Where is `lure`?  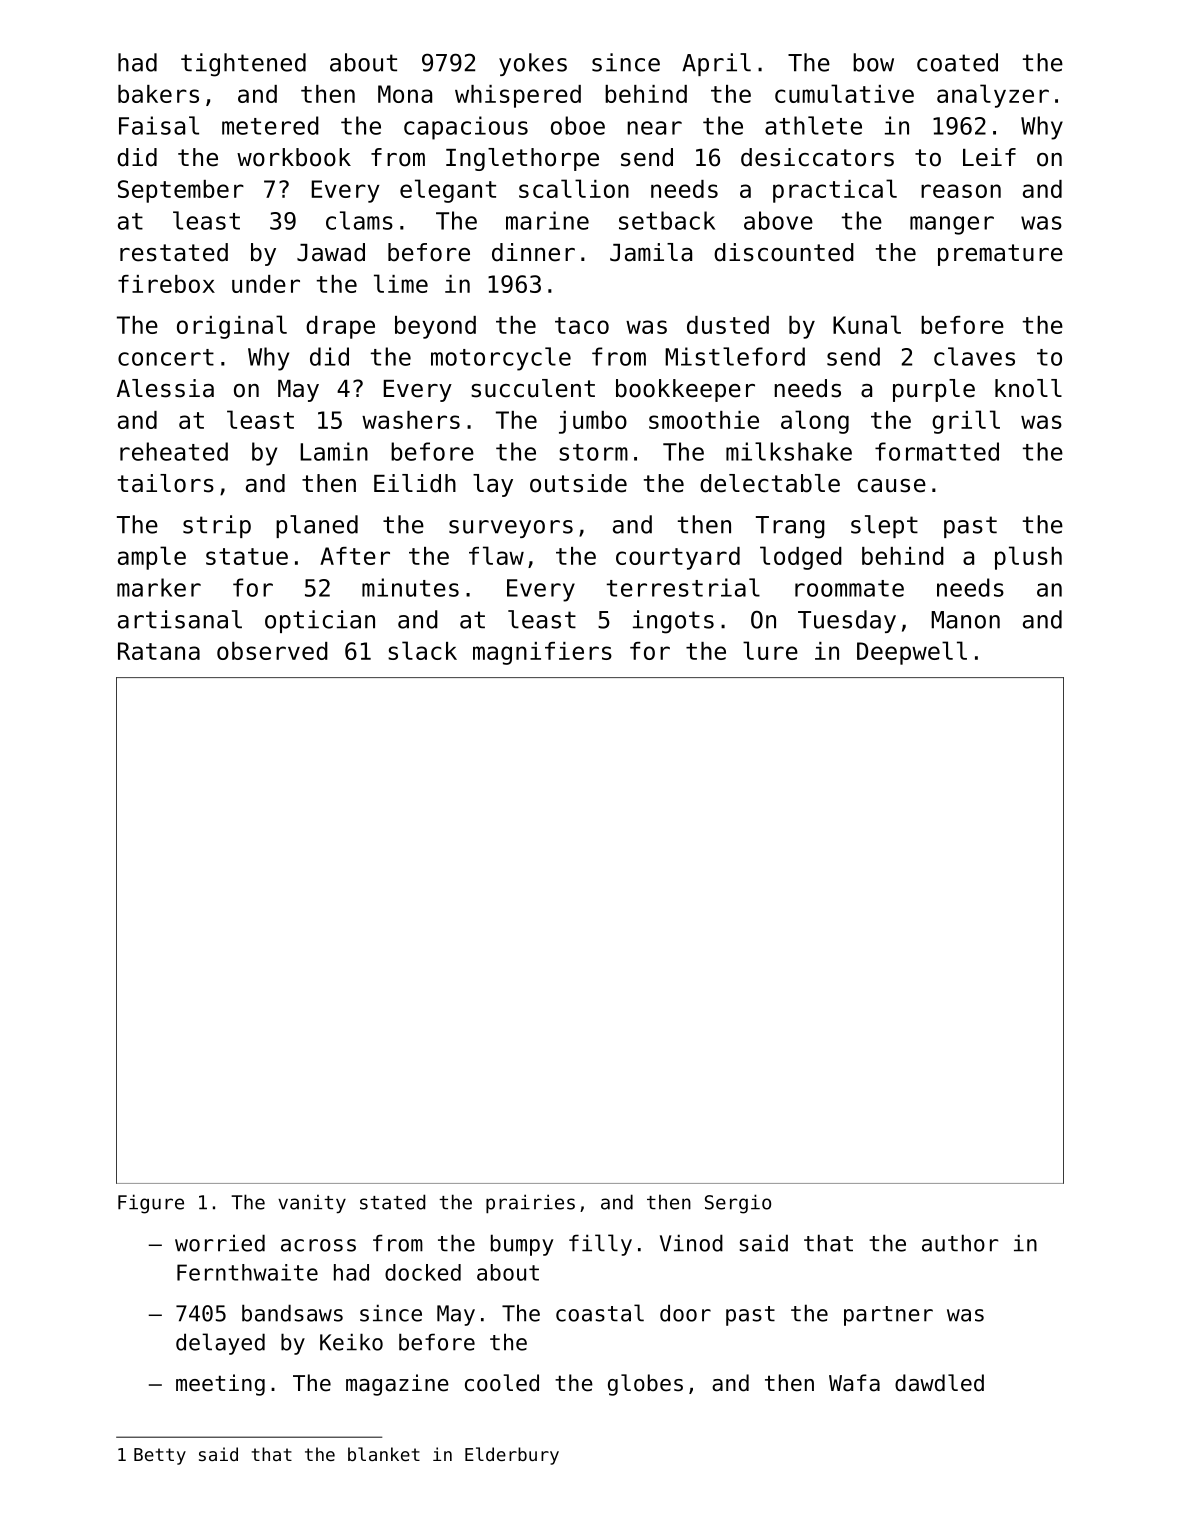 lure is located at coordinates (770, 650).
